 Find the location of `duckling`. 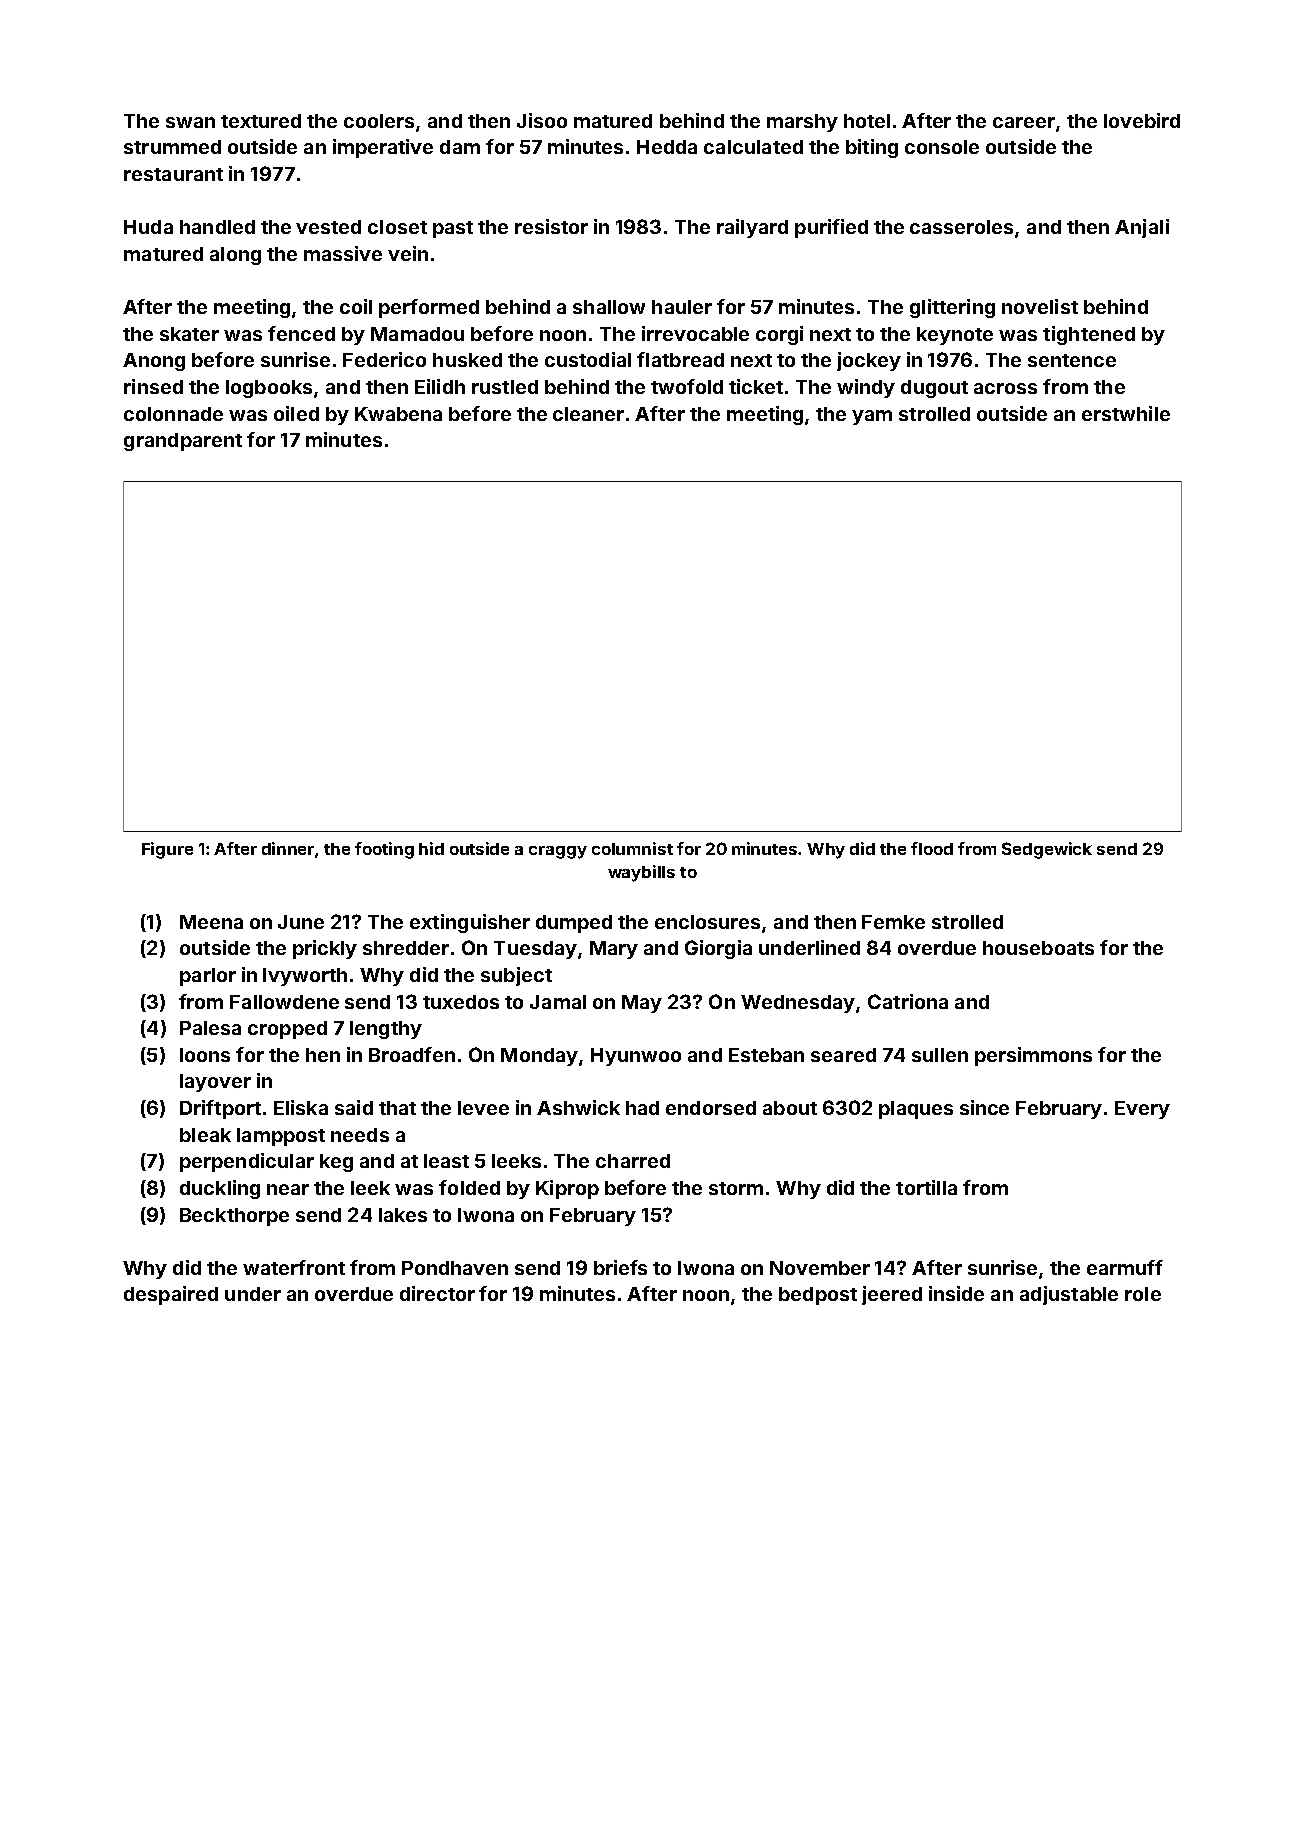

duckling is located at coordinates (220, 1189).
